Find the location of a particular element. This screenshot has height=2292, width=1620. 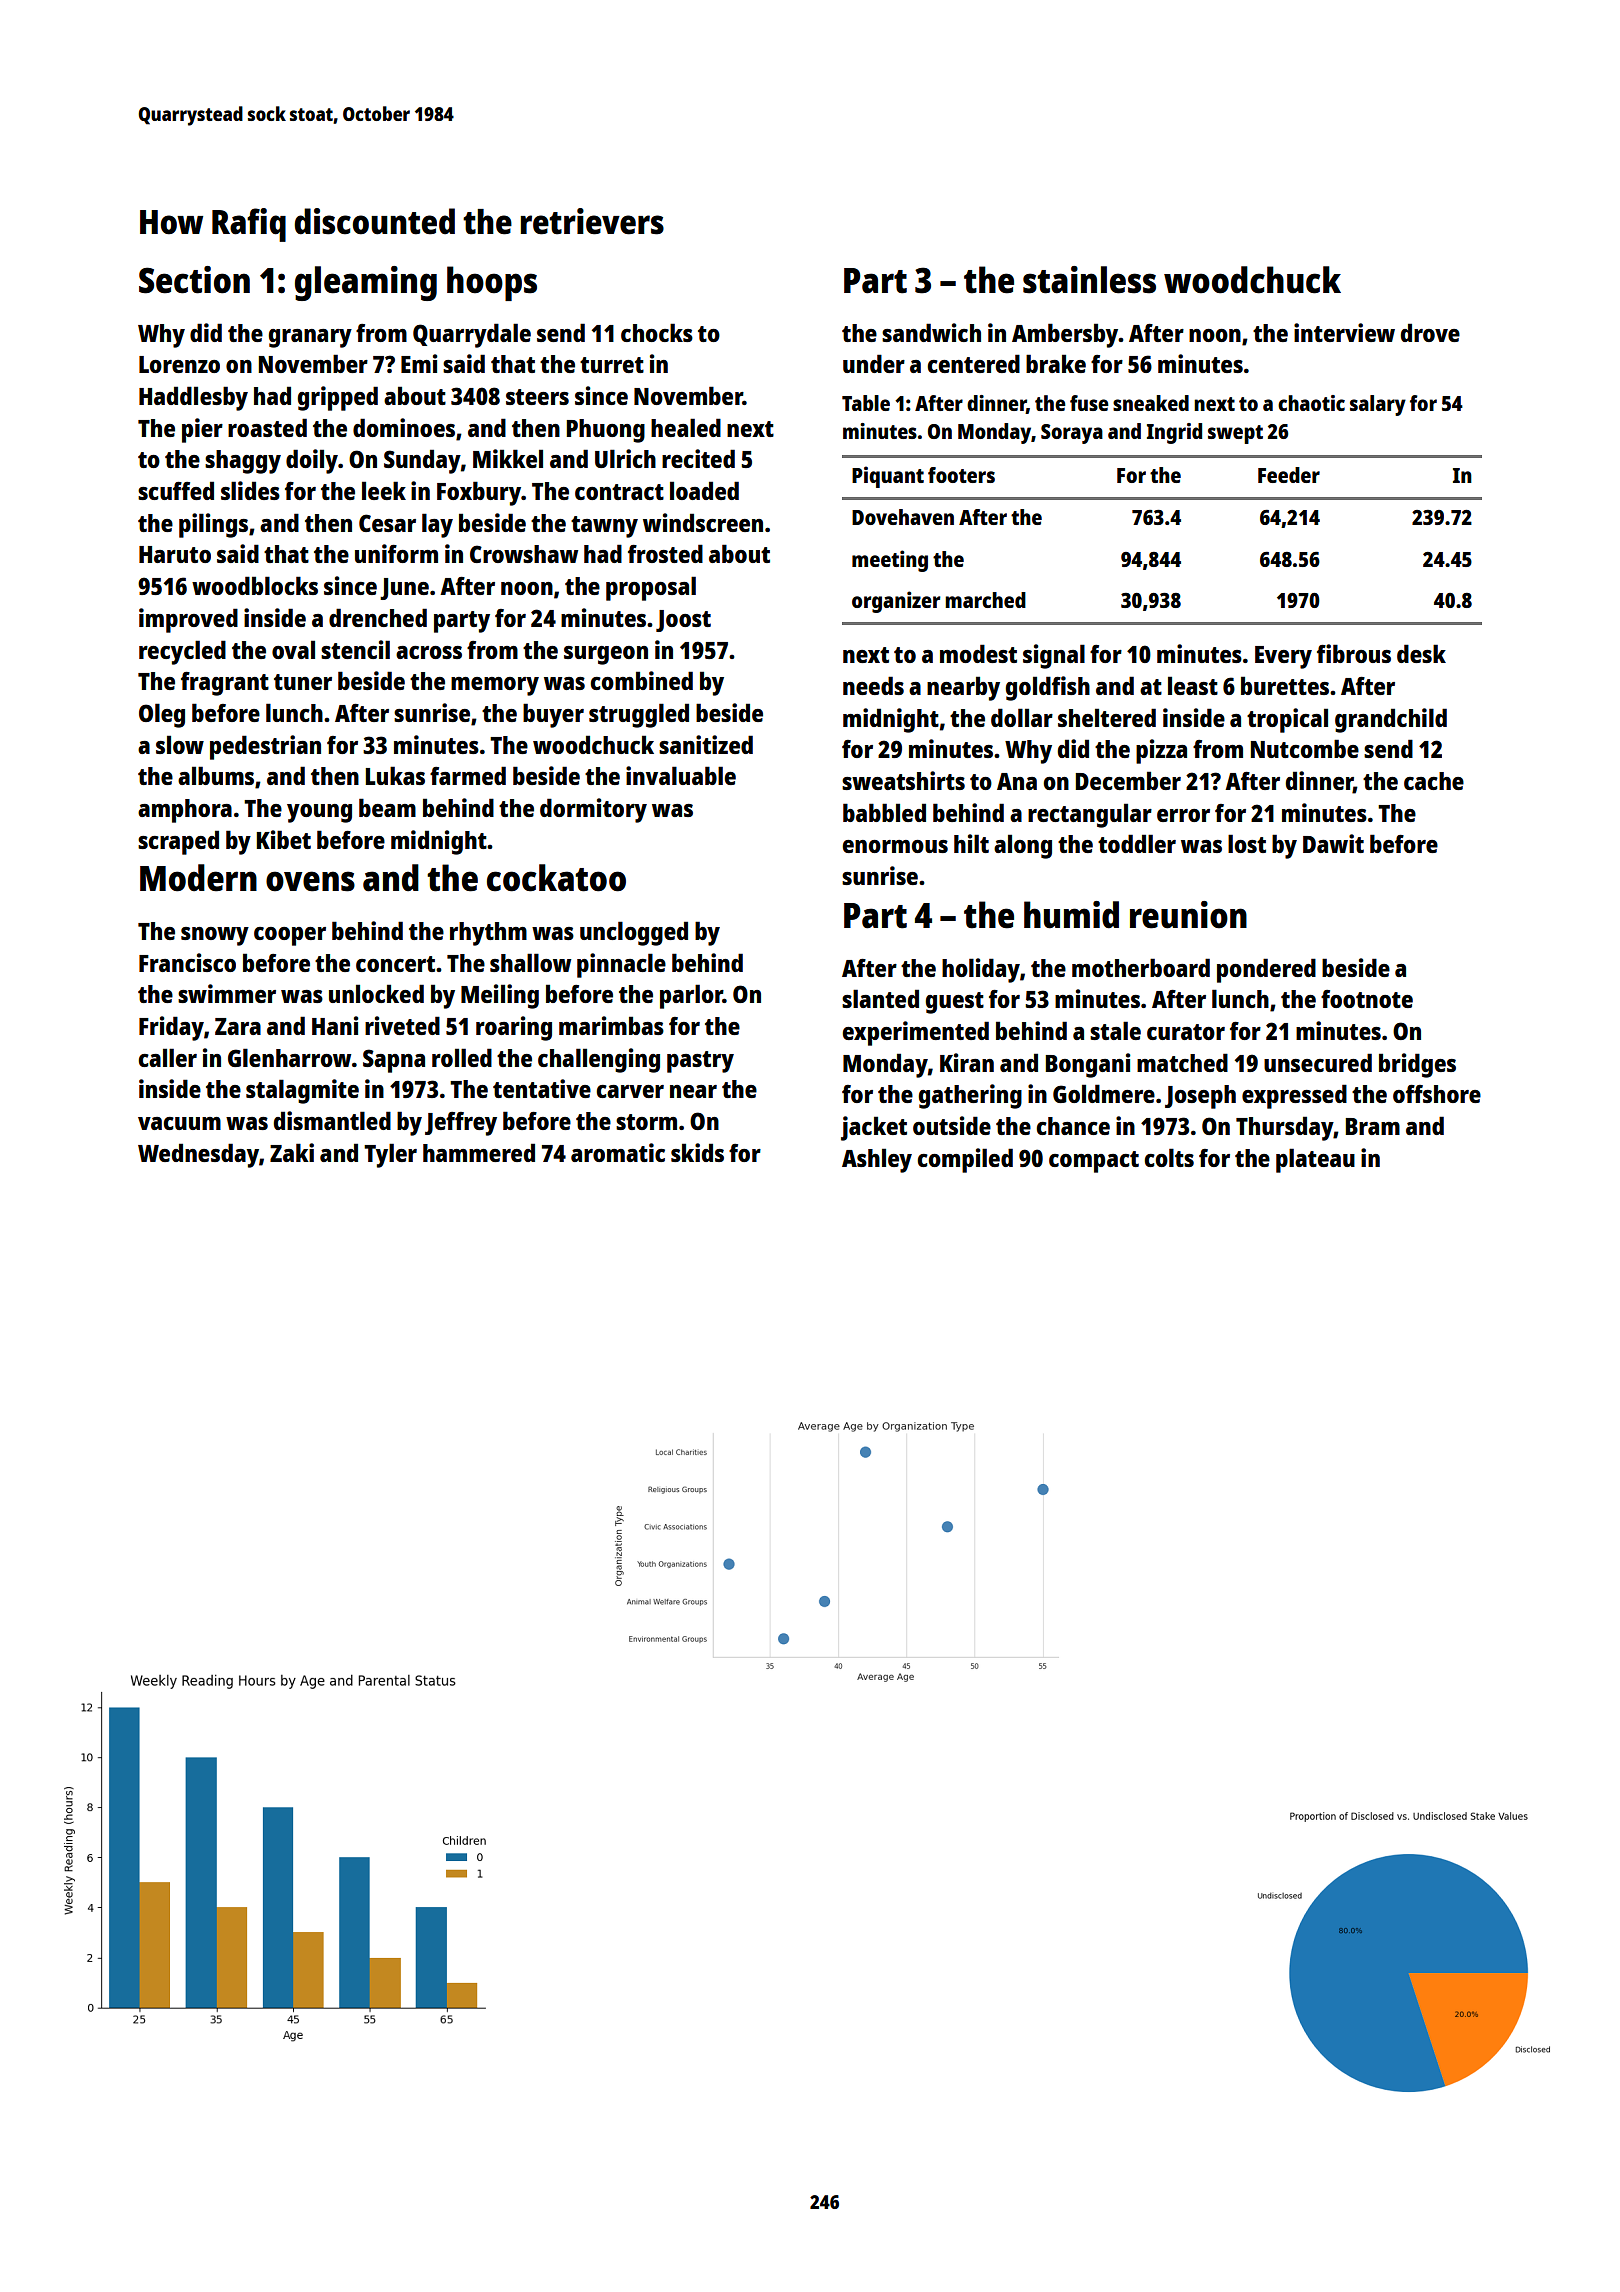

hammered is located at coordinates (479, 1152).
